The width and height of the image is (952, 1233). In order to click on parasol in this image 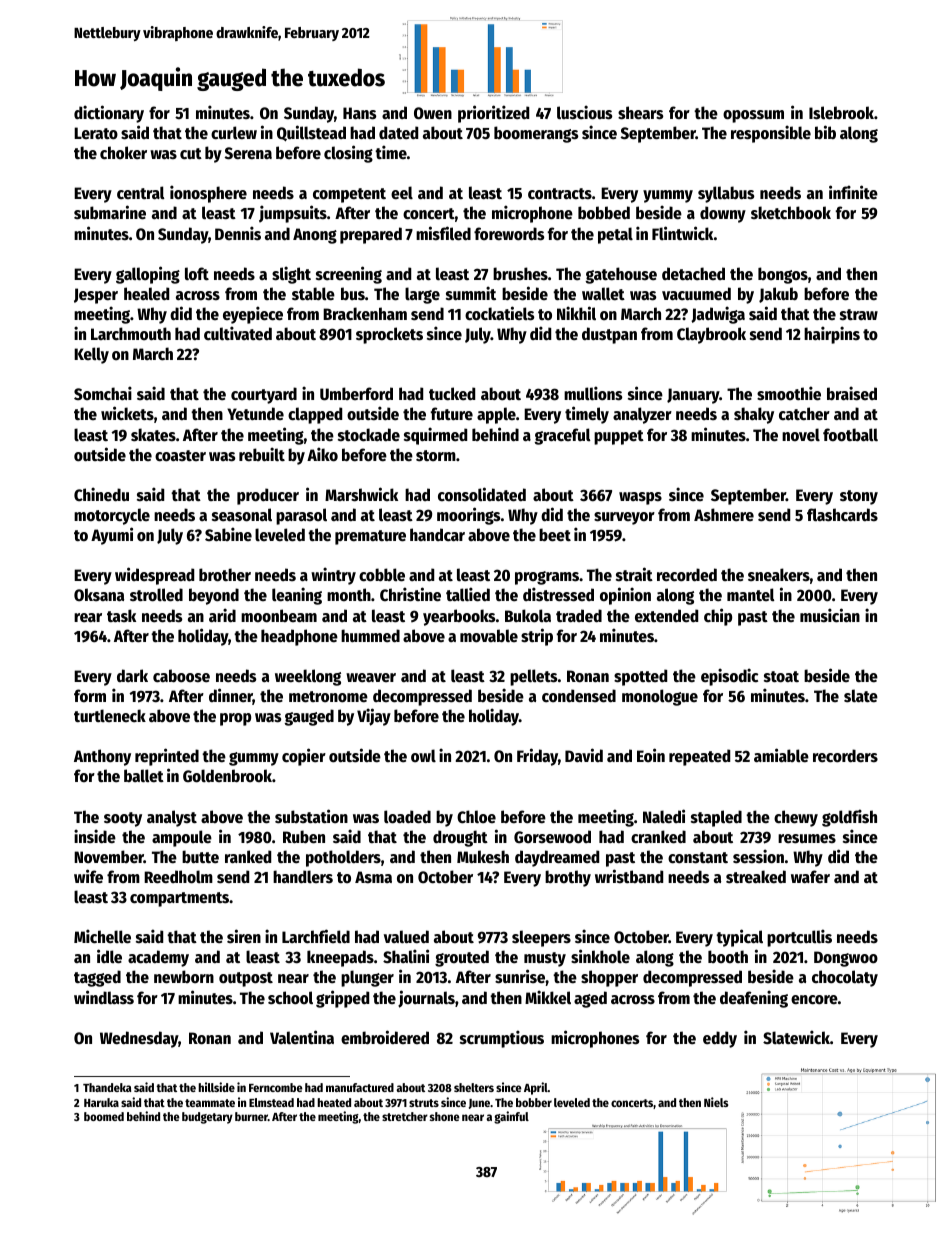, I will do `click(301, 516)`.
